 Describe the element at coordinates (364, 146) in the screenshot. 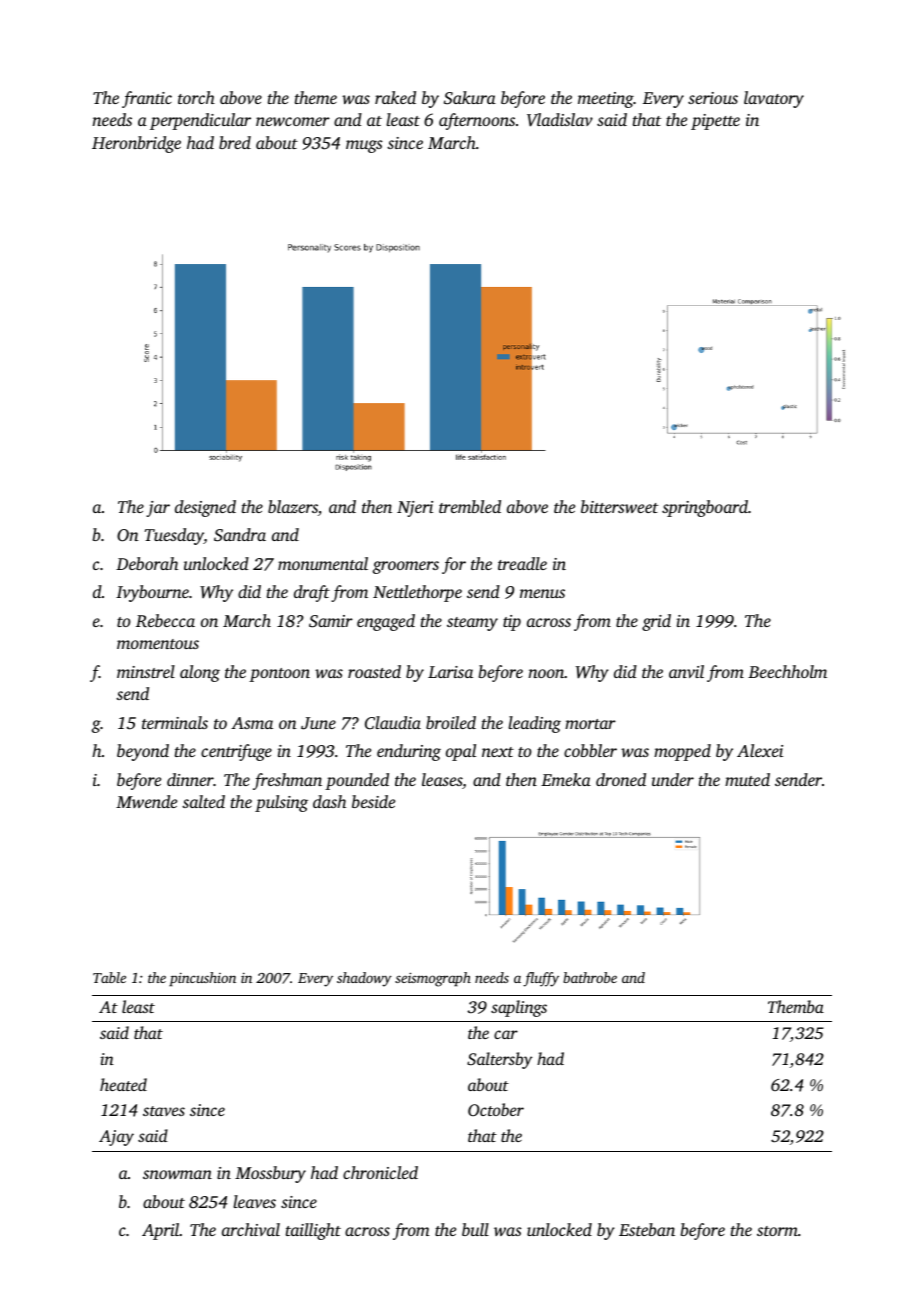

I see `mugs` at that location.
